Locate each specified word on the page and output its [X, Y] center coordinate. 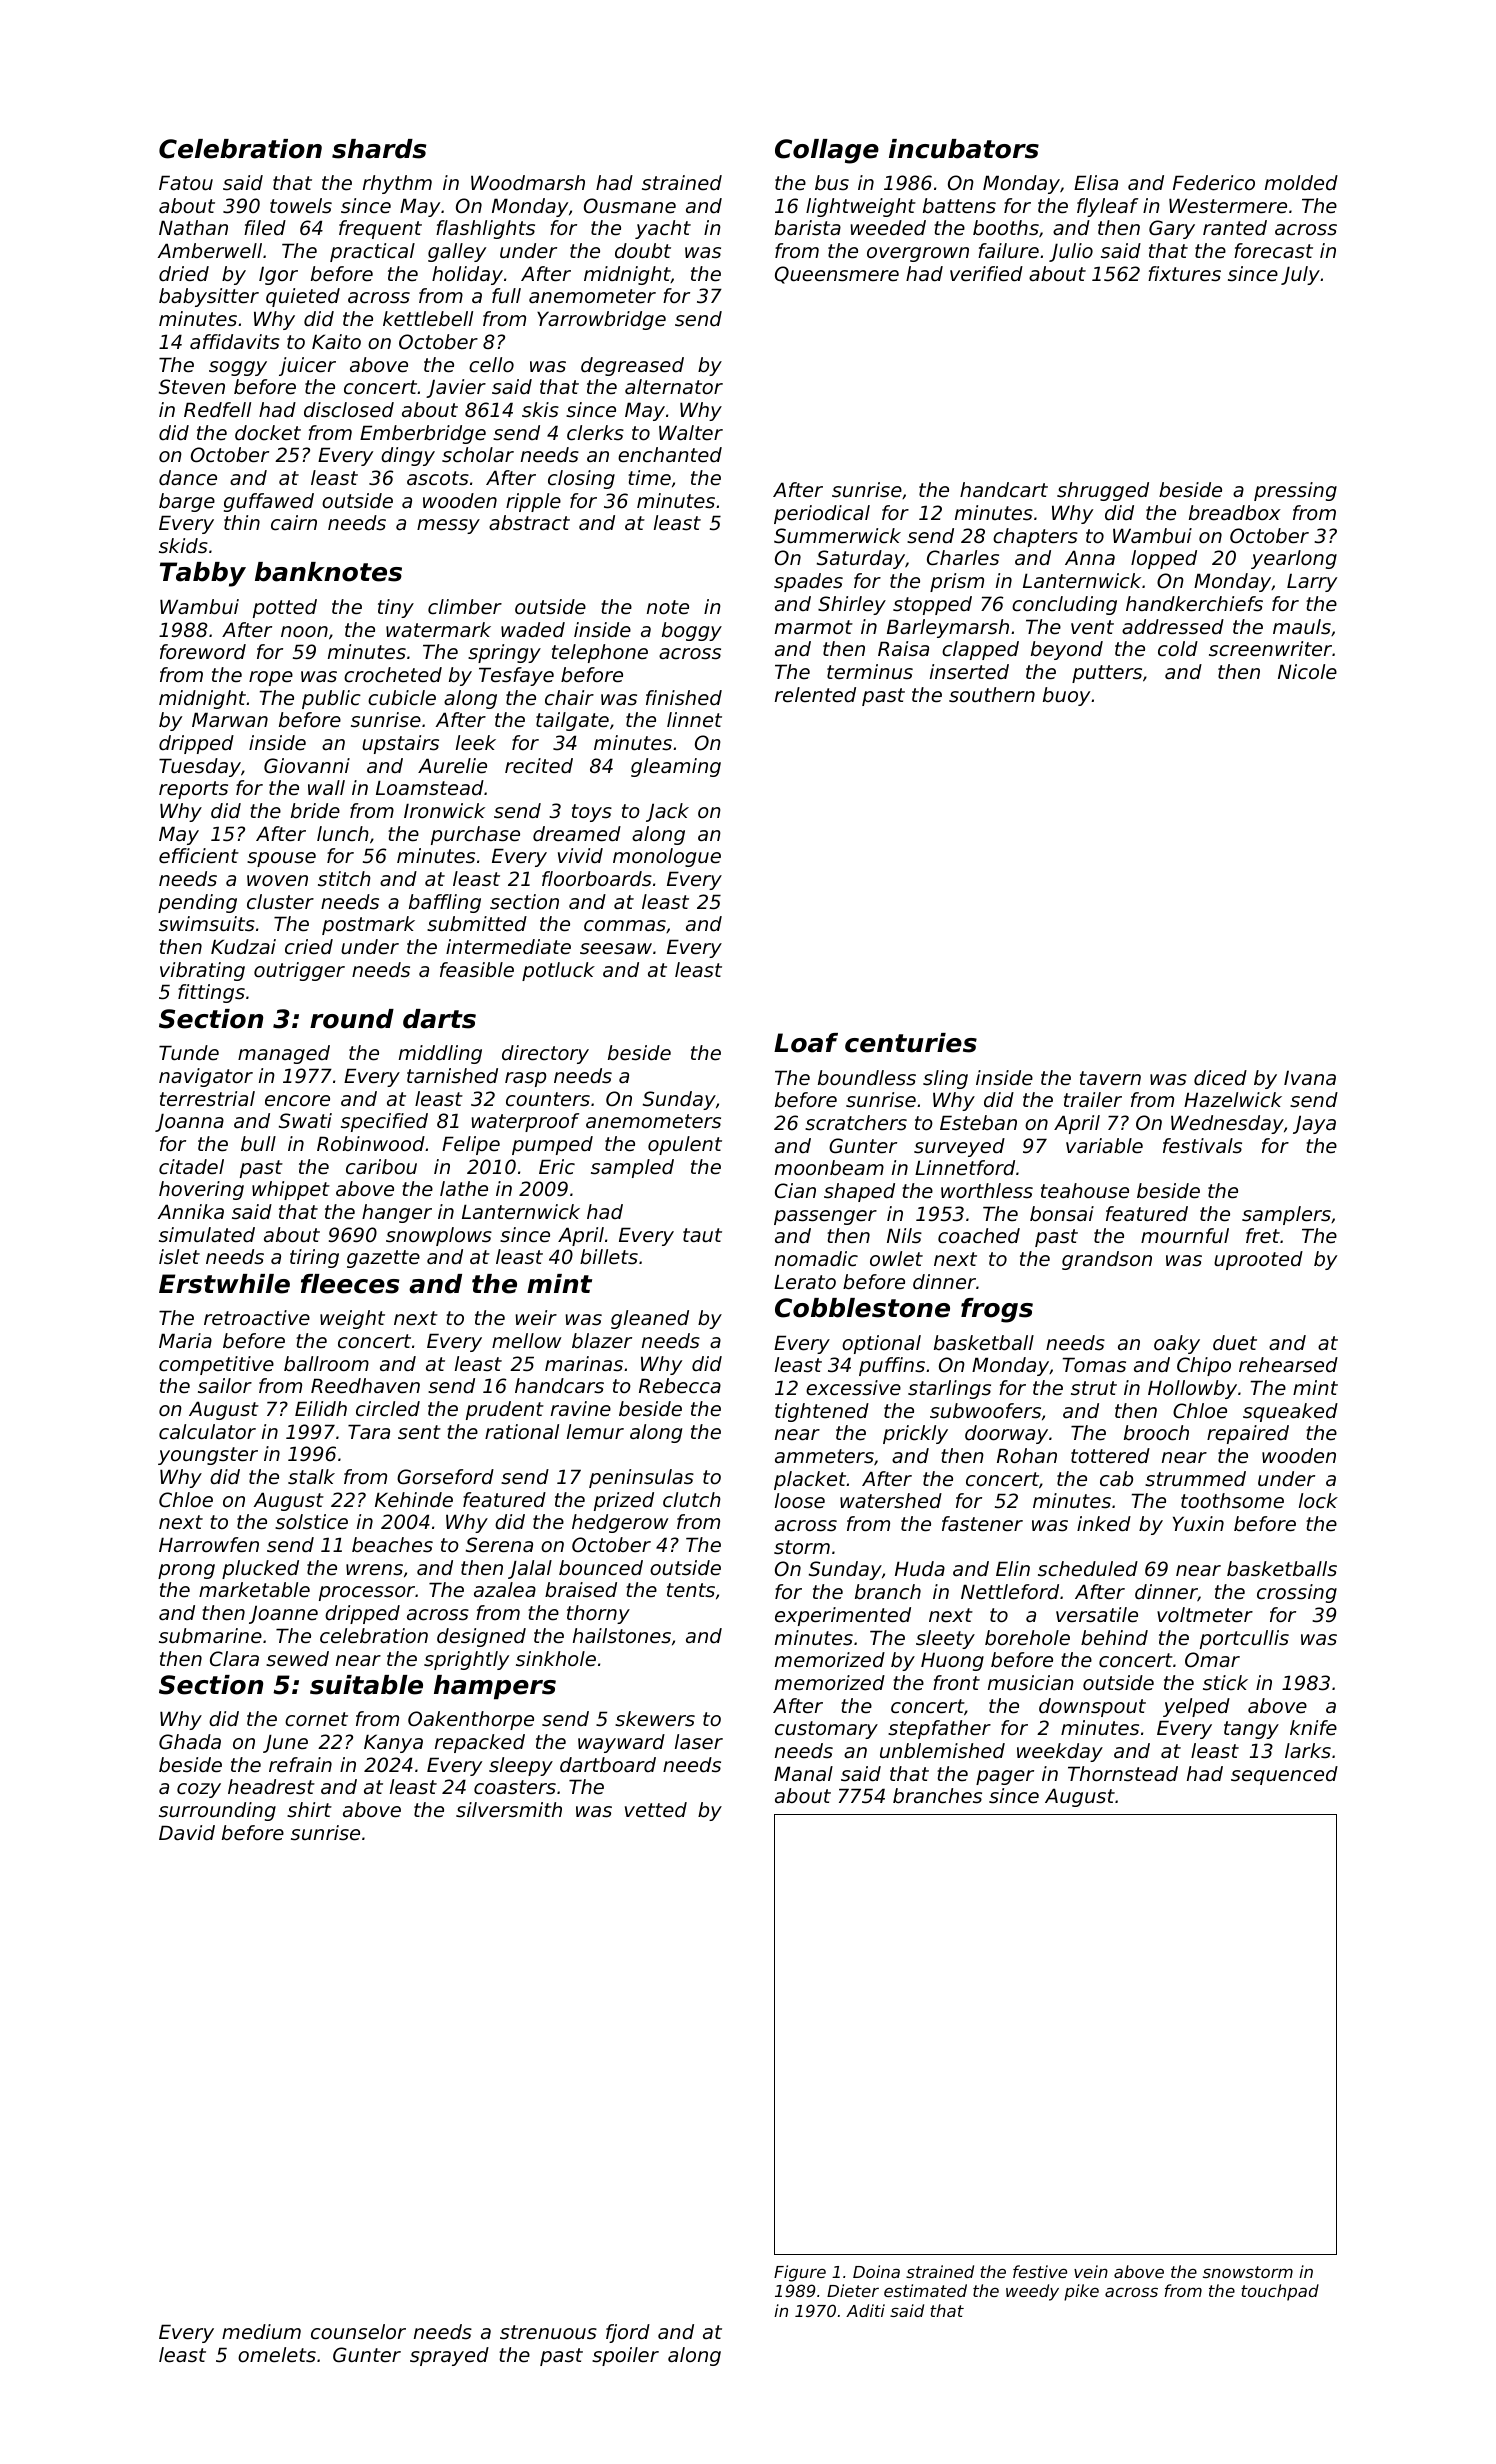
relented [815, 695]
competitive [216, 1365]
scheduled [1088, 1569]
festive [1040, 2271]
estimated [925, 2290]
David [187, 1833]
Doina [876, 2271]
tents [691, 1590]
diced [1220, 1078]
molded [1301, 183]
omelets [277, 2355]
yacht [663, 229]
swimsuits [207, 924]
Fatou [186, 182]
